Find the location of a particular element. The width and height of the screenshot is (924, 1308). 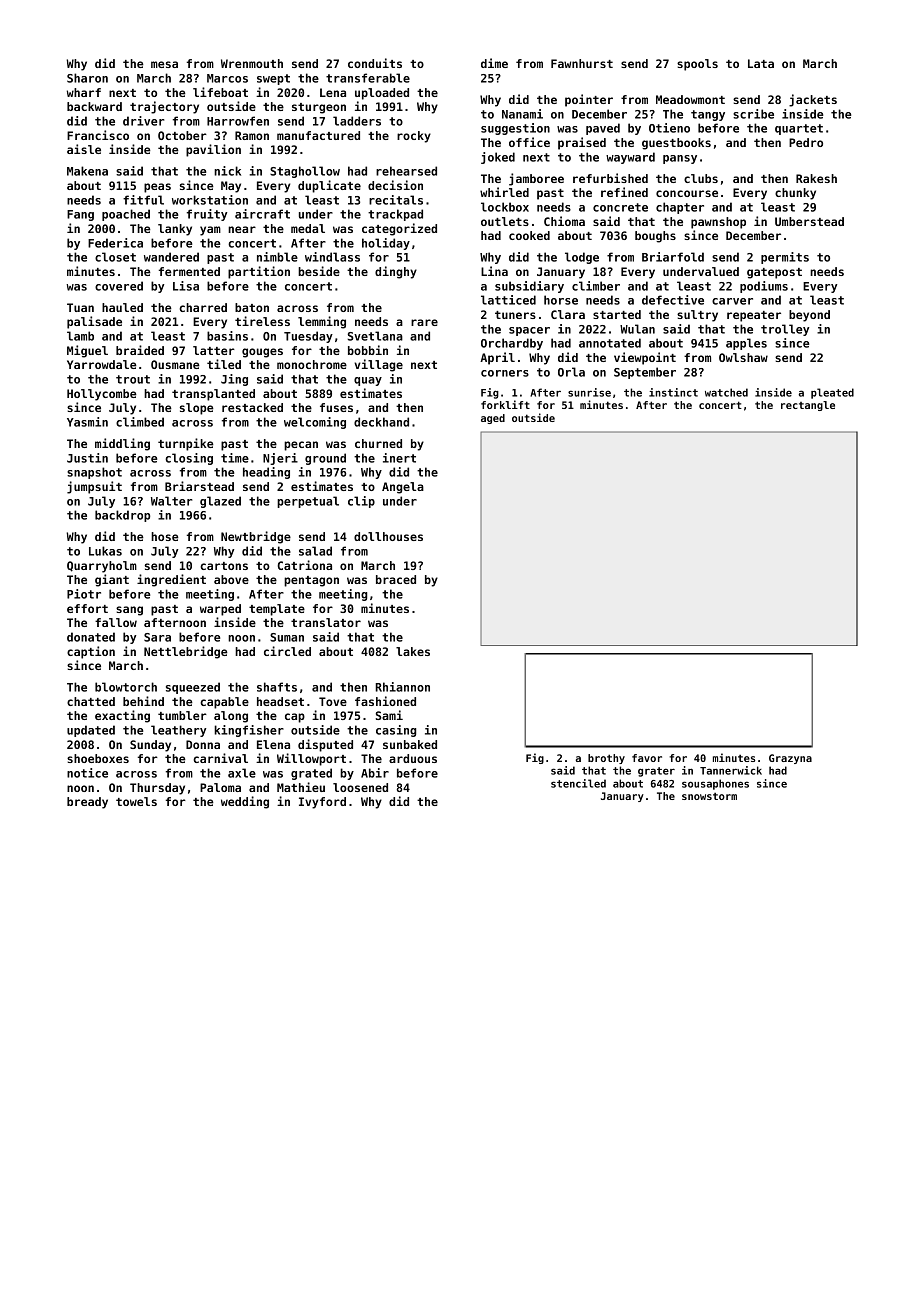

pleated is located at coordinates (832, 393).
